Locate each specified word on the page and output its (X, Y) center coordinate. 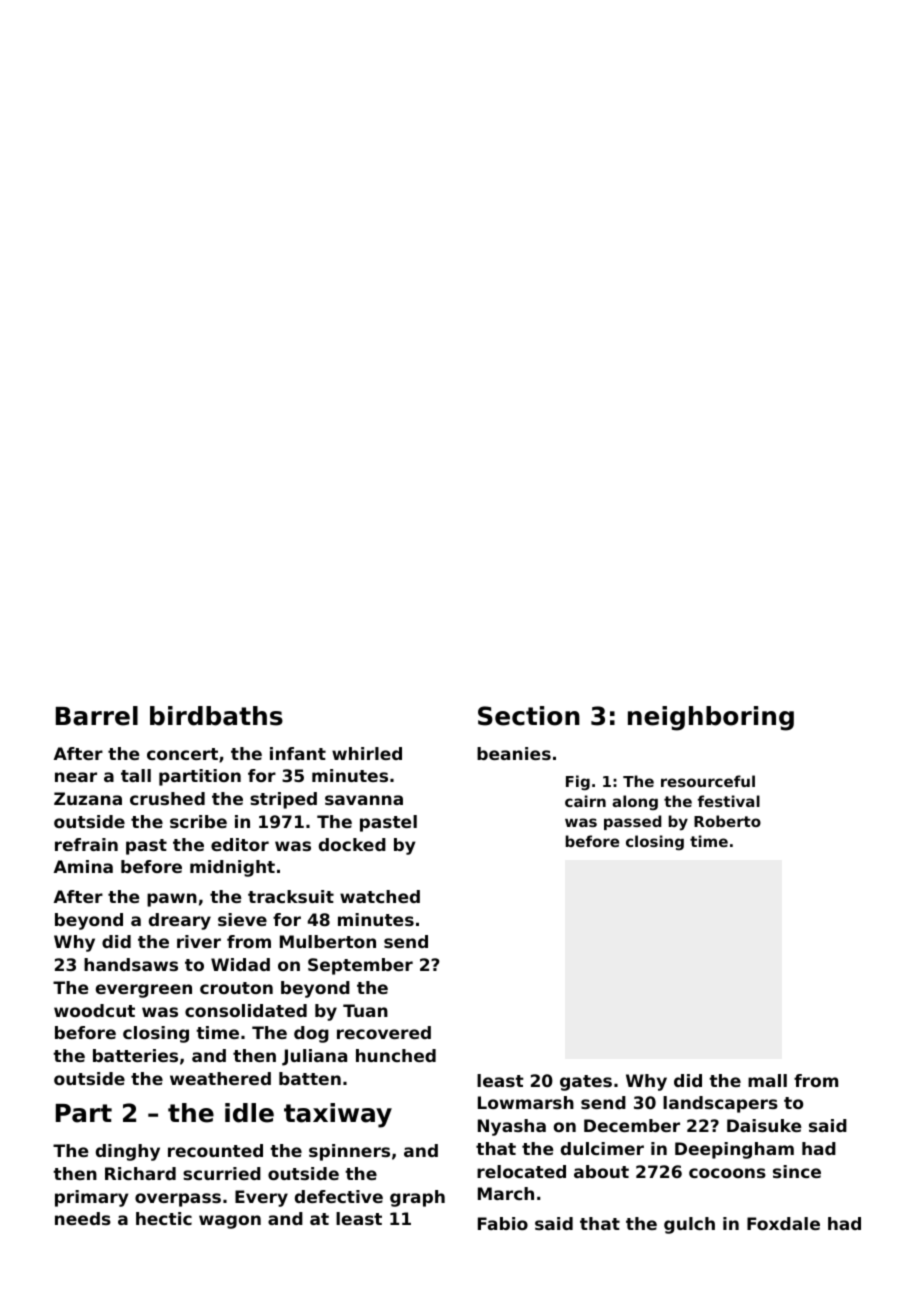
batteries (135, 1055)
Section (529, 716)
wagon (230, 1222)
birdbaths (216, 716)
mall (767, 1080)
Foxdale (783, 1223)
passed (633, 822)
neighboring (711, 718)
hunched (396, 1055)
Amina (83, 866)
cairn (585, 801)
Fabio (503, 1223)
